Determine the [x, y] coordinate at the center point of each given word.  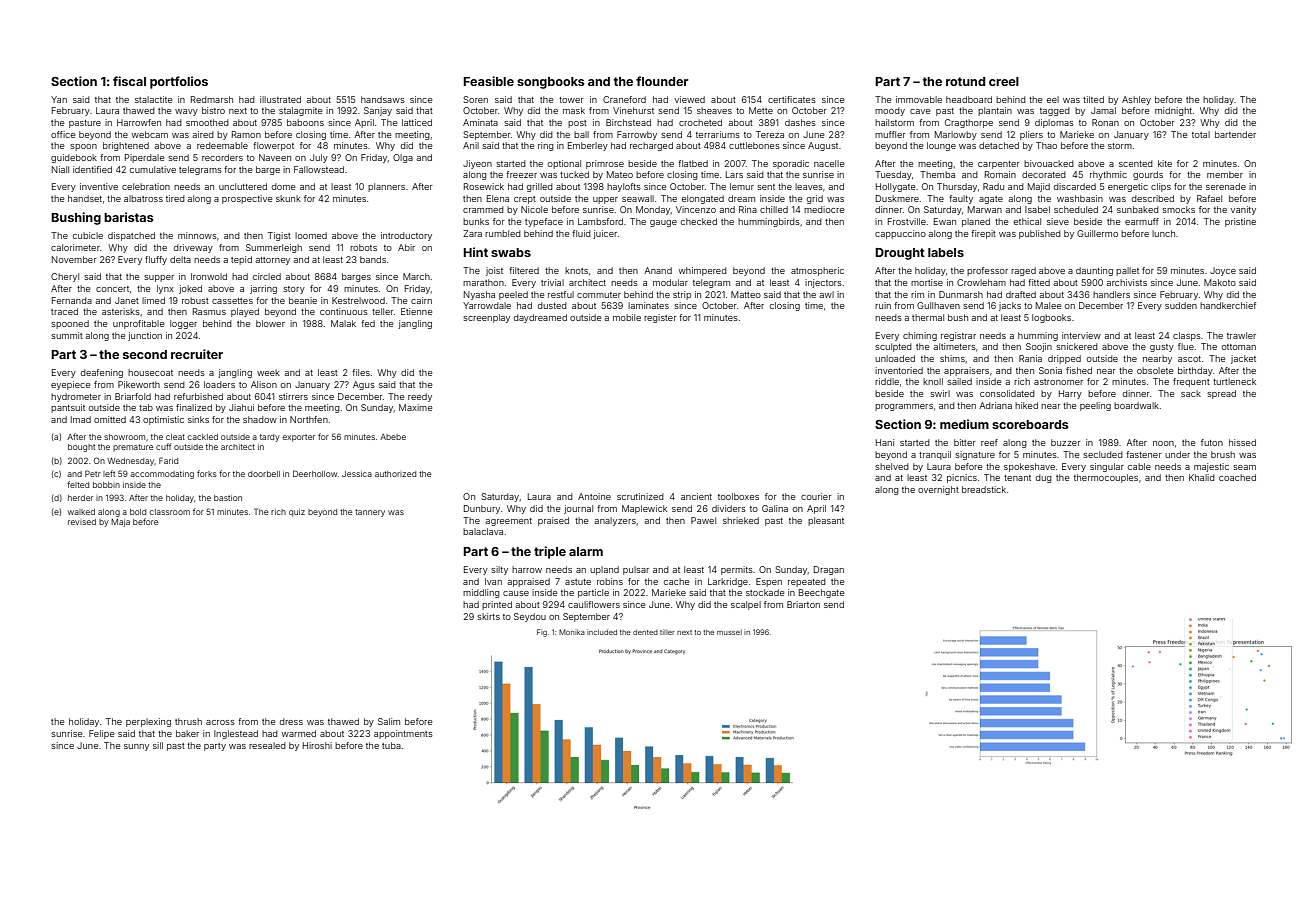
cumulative [153, 169]
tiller [667, 632]
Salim [389, 721]
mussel [729, 632]
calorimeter [75, 247]
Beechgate [821, 593]
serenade [1226, 186]
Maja [120, 523]
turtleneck [1234, 381]
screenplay [486, 318]
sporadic [791, 164]
